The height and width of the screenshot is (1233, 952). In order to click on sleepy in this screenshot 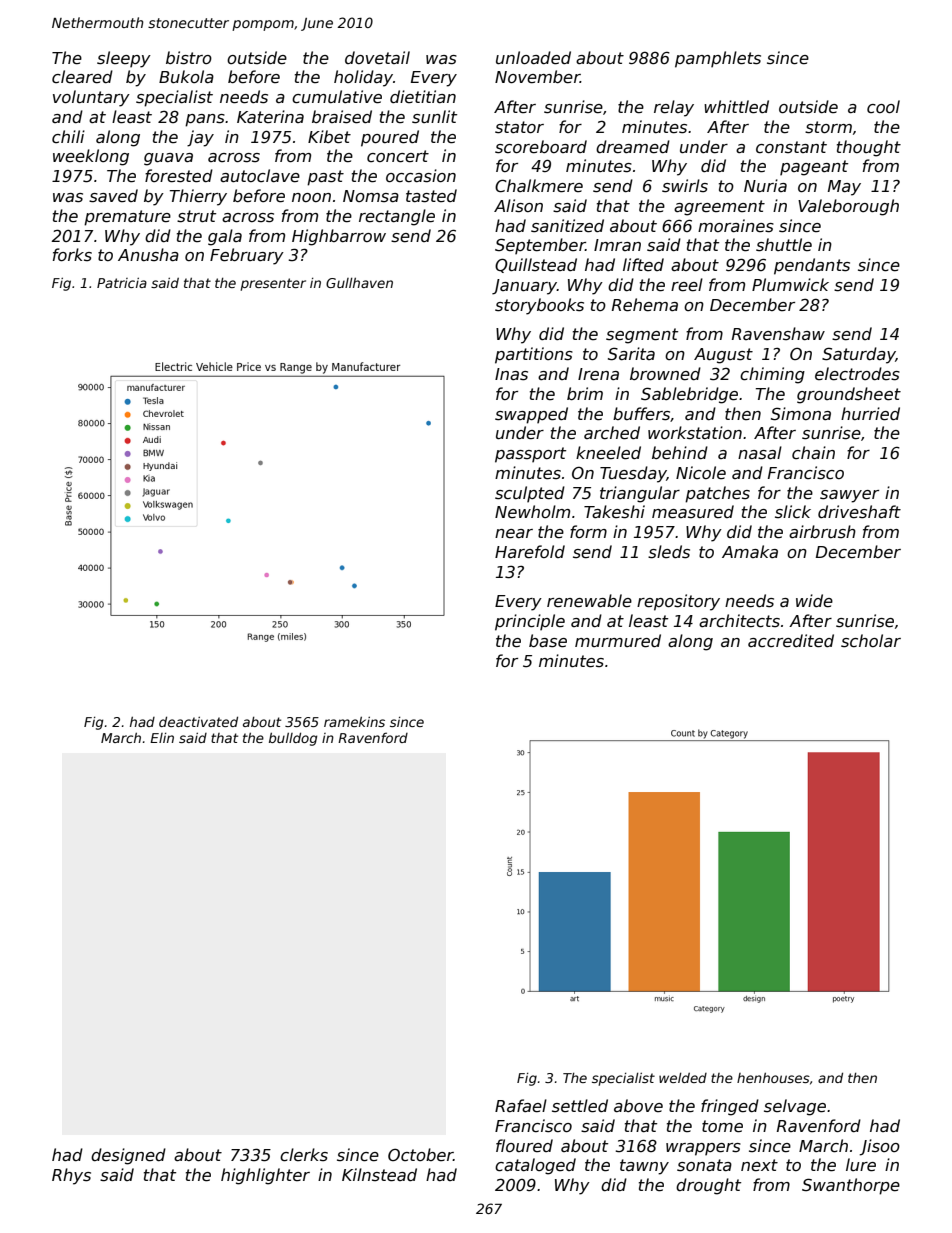, I will do `click(124, 59)`.
